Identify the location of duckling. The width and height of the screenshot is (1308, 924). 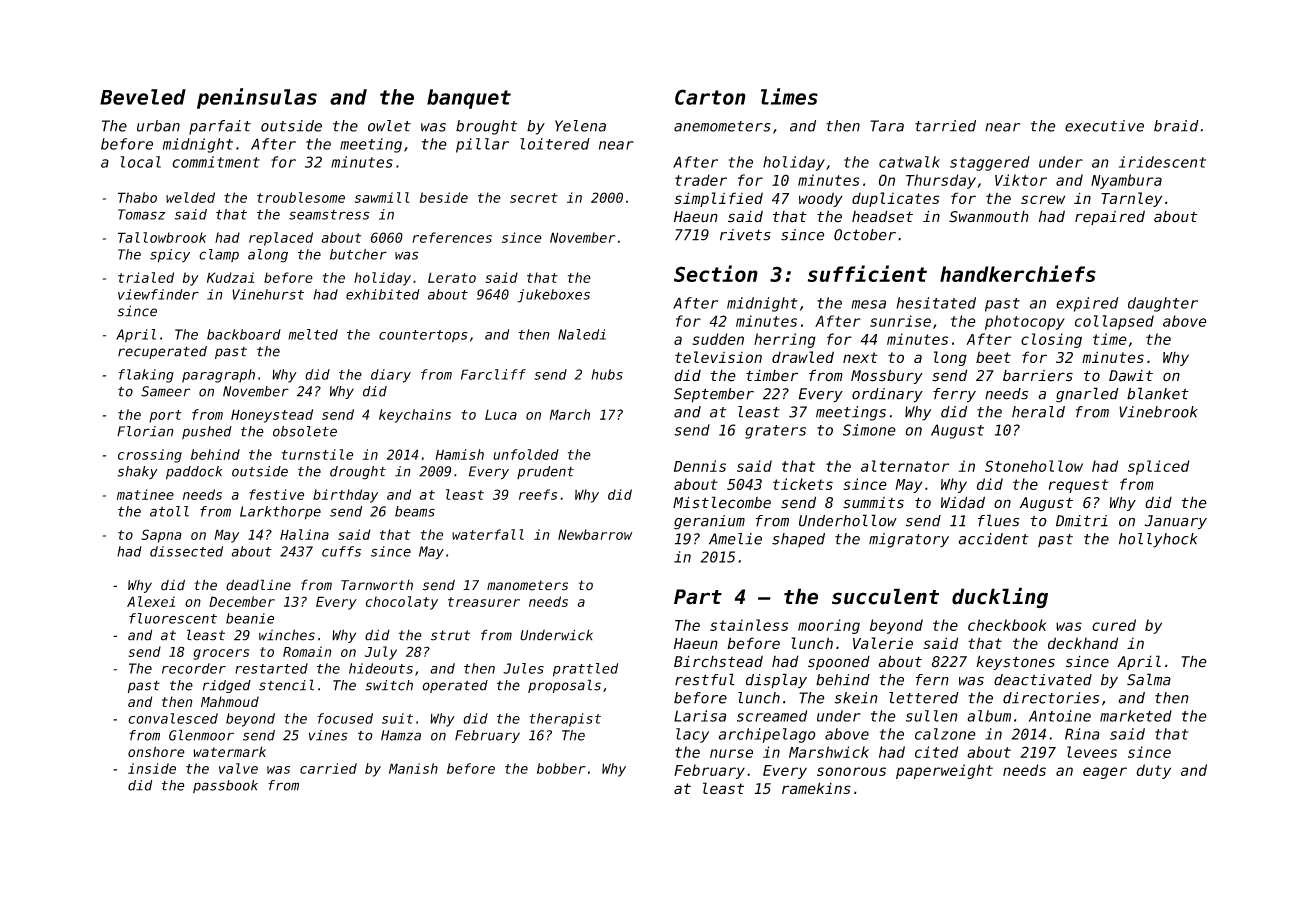
(1000, 598).
